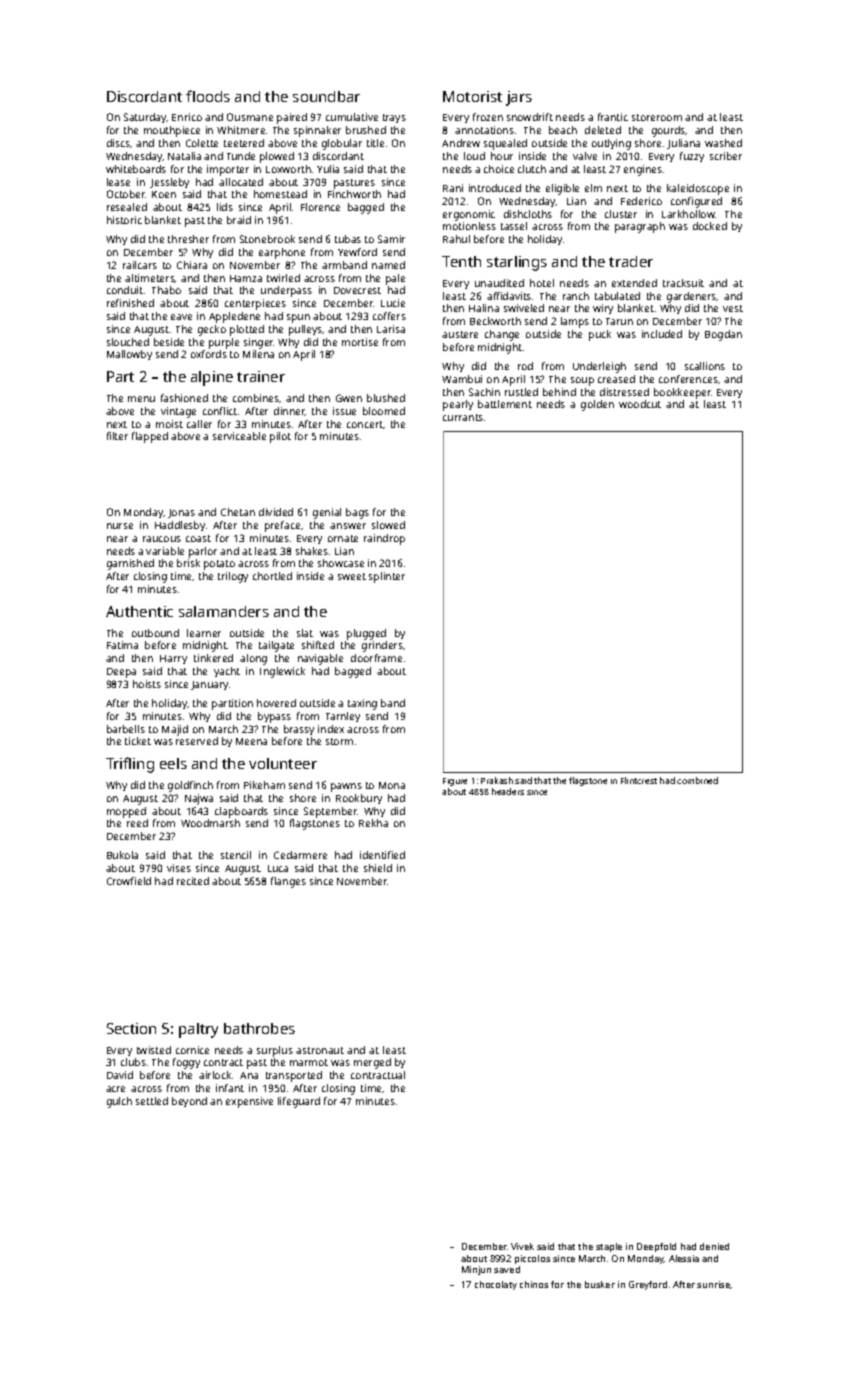 The width and height of the document is (849, 1400). Describe the element at coordinates (388, 525) in the document. I see `slowed` at that location.
